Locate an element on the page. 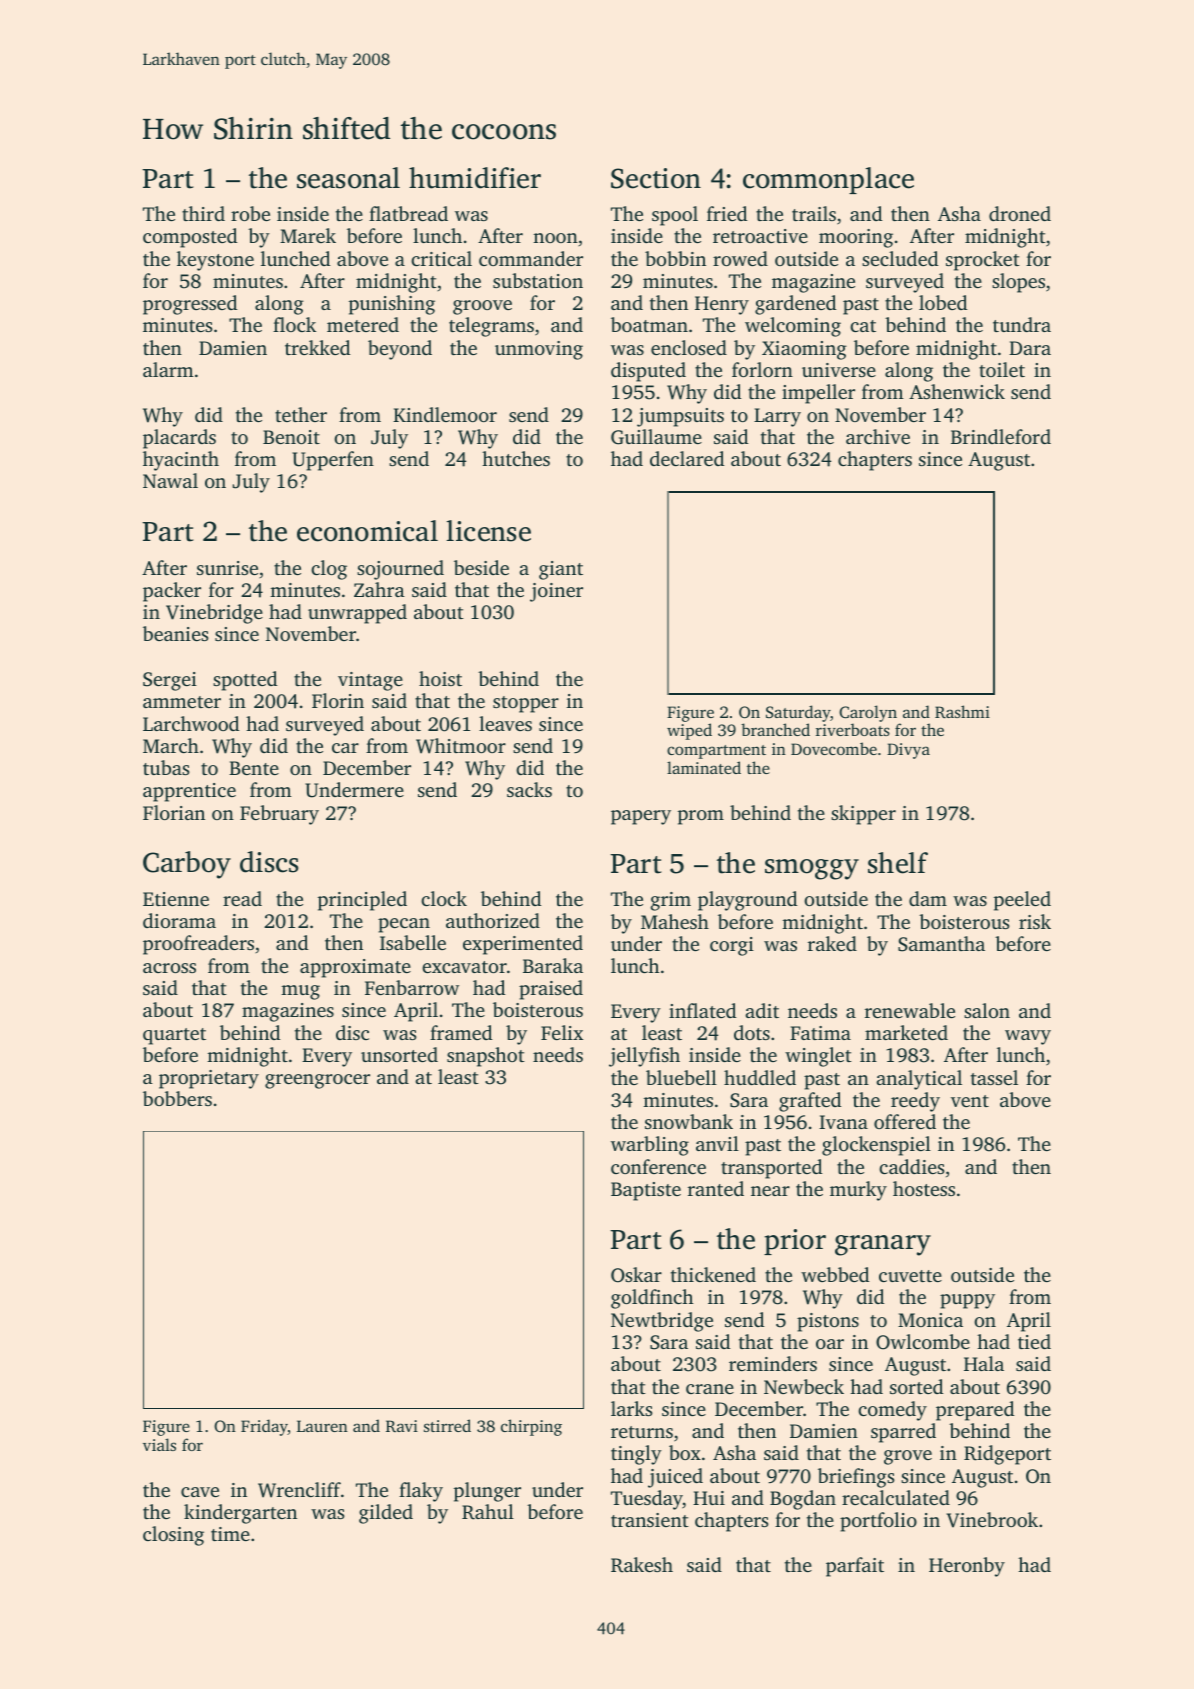  license is located at coordinates (488, 531).
